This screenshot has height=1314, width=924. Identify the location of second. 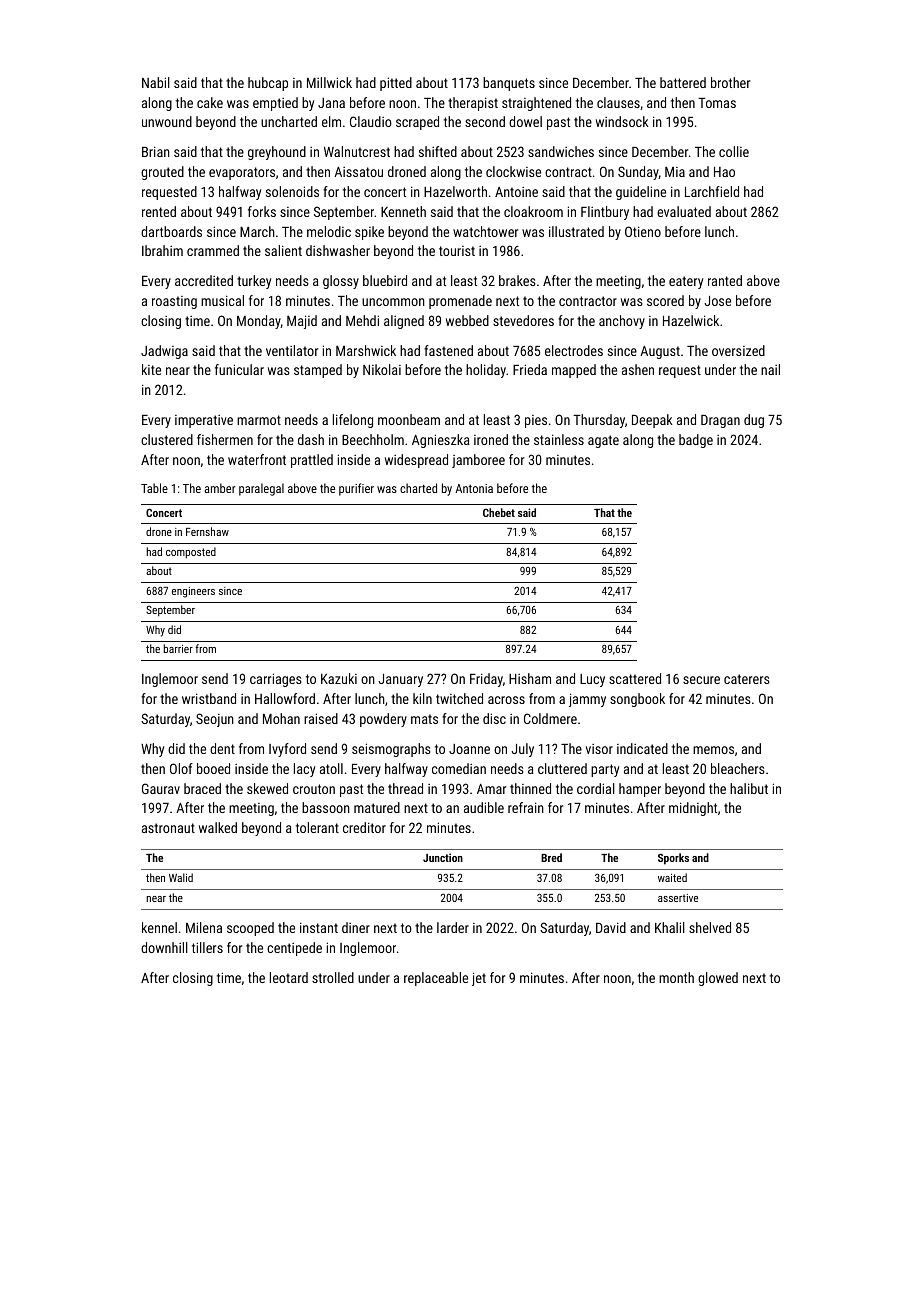
(485, 121).
